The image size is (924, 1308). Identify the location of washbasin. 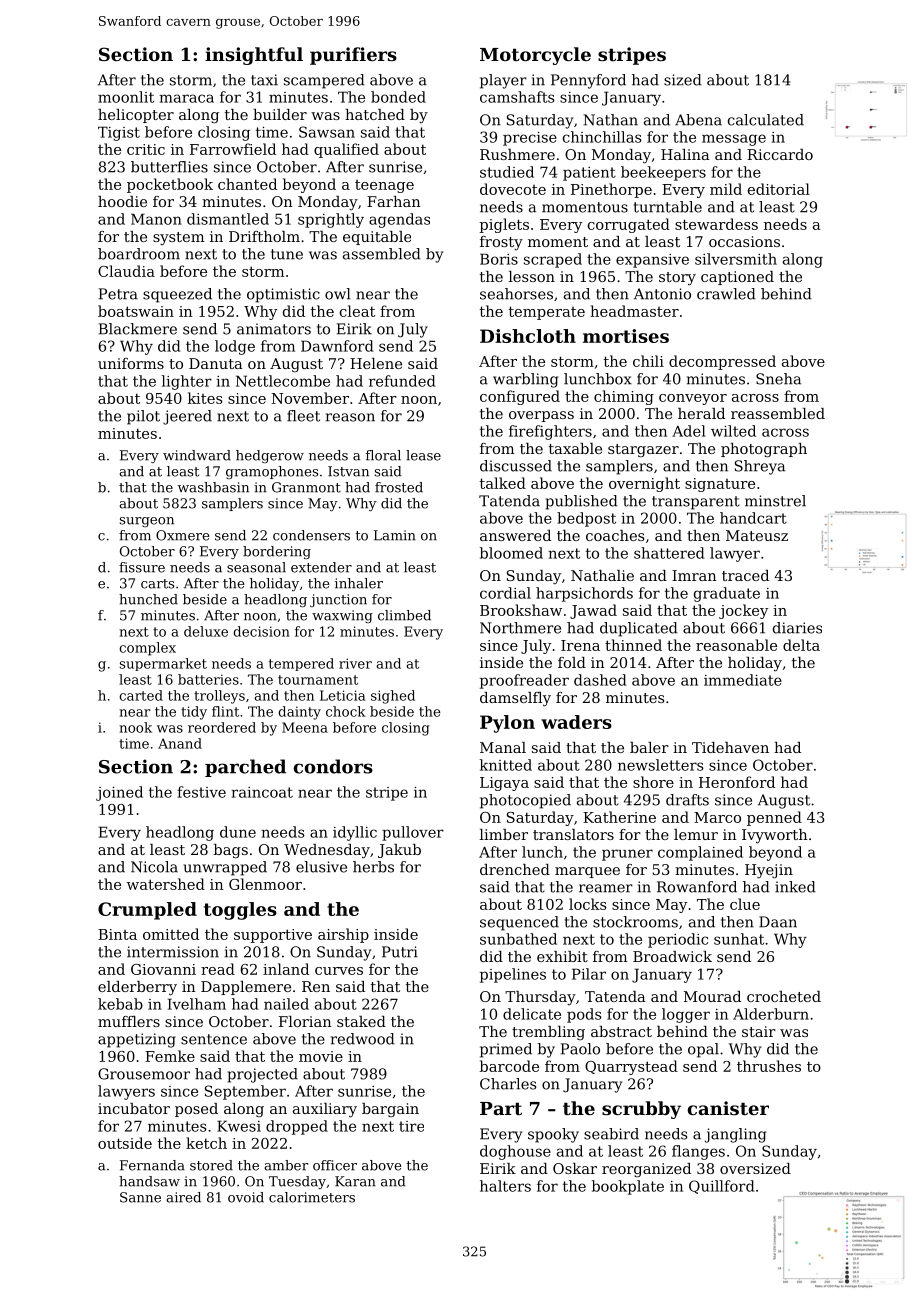
(213, 487).
